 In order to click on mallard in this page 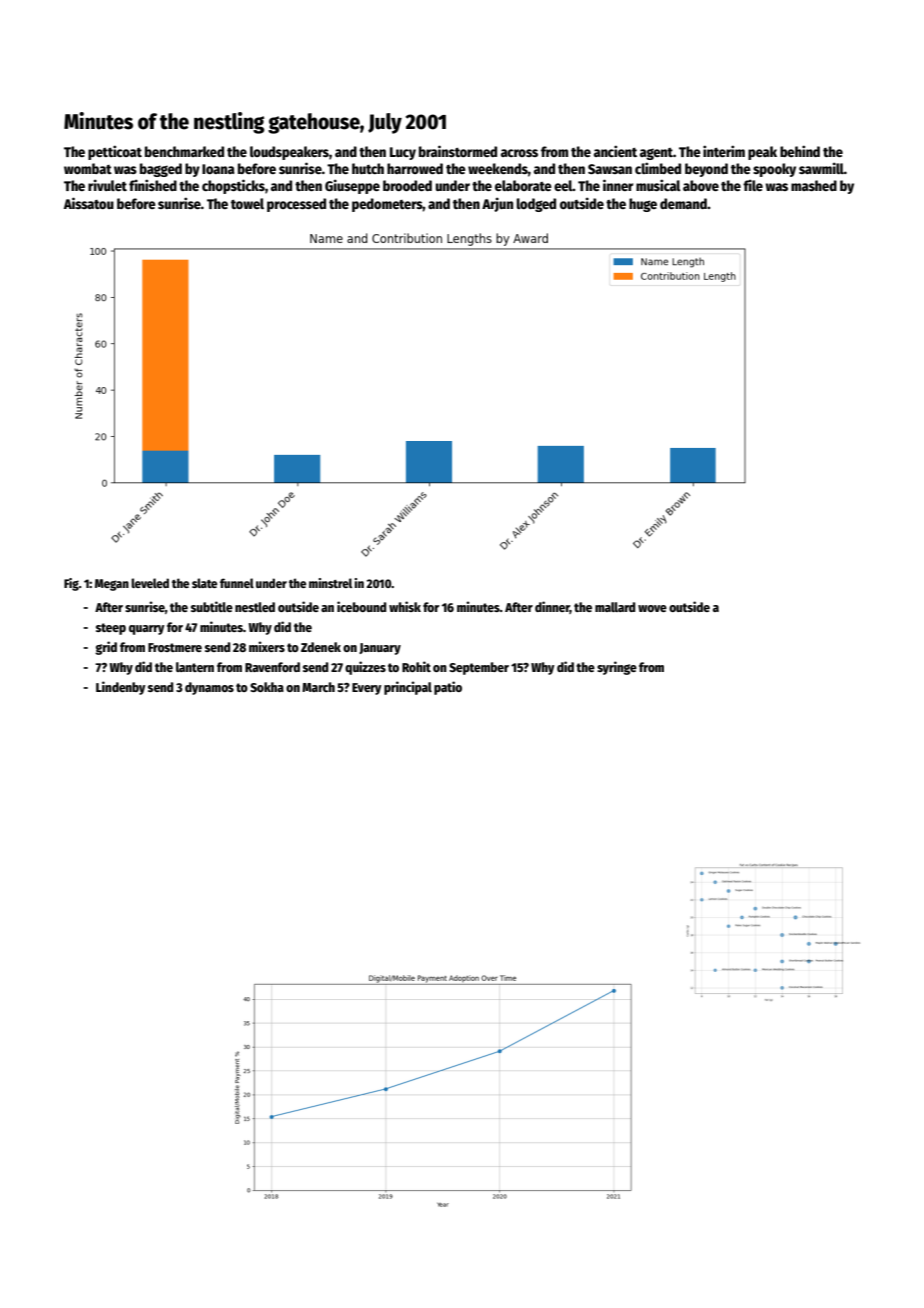, I will do `click(615, 607)`.
